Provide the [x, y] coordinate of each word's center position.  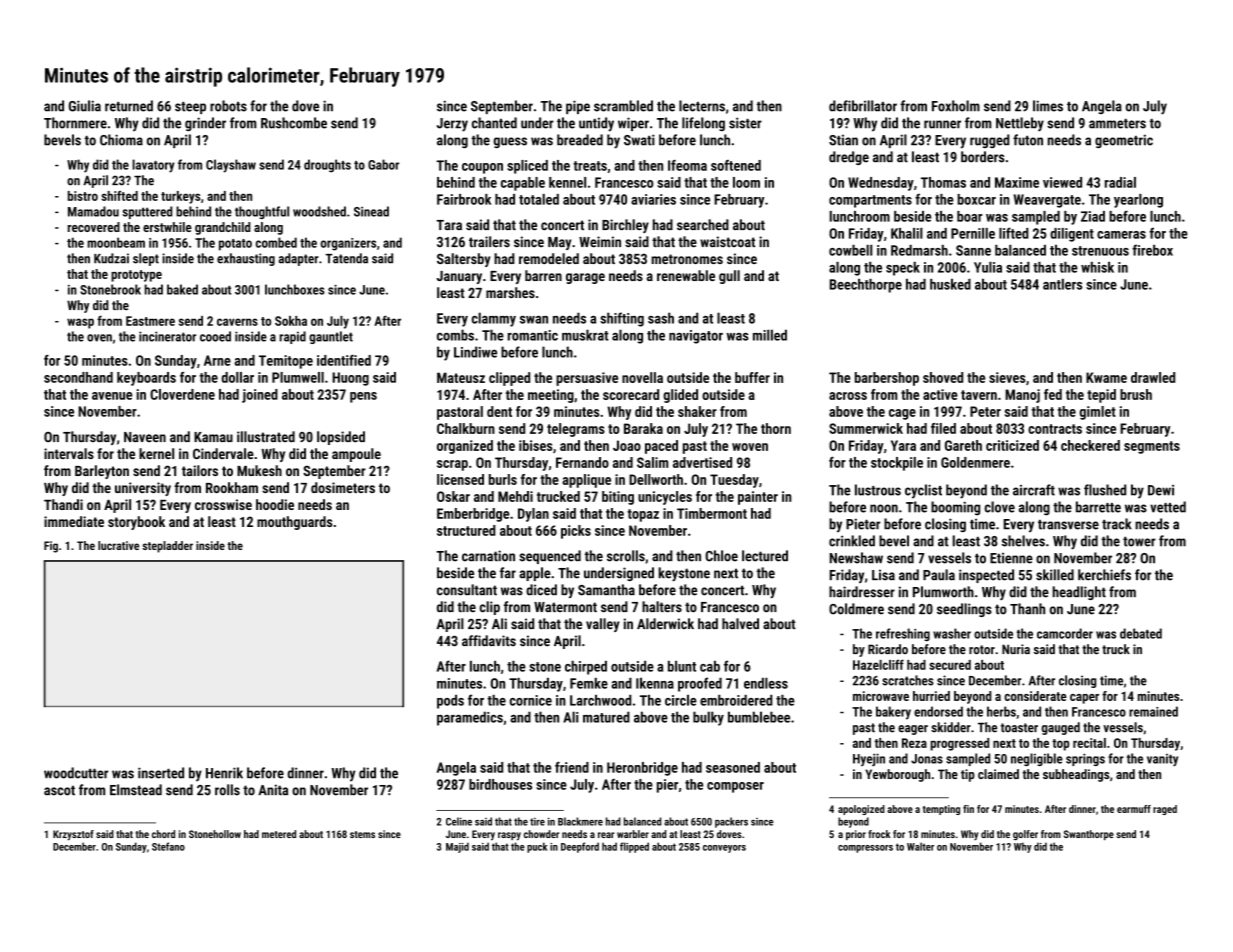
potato [235, 245]
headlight [1079, 593]
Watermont [565, 607]
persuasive [587, 379]
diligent [1072, 235]
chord [163, 834]
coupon [482, 168]
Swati [639, 140]
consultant [467, 590]
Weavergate [1047, 201]
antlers [1063, 284]
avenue [112, 396]
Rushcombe [294, 123]
